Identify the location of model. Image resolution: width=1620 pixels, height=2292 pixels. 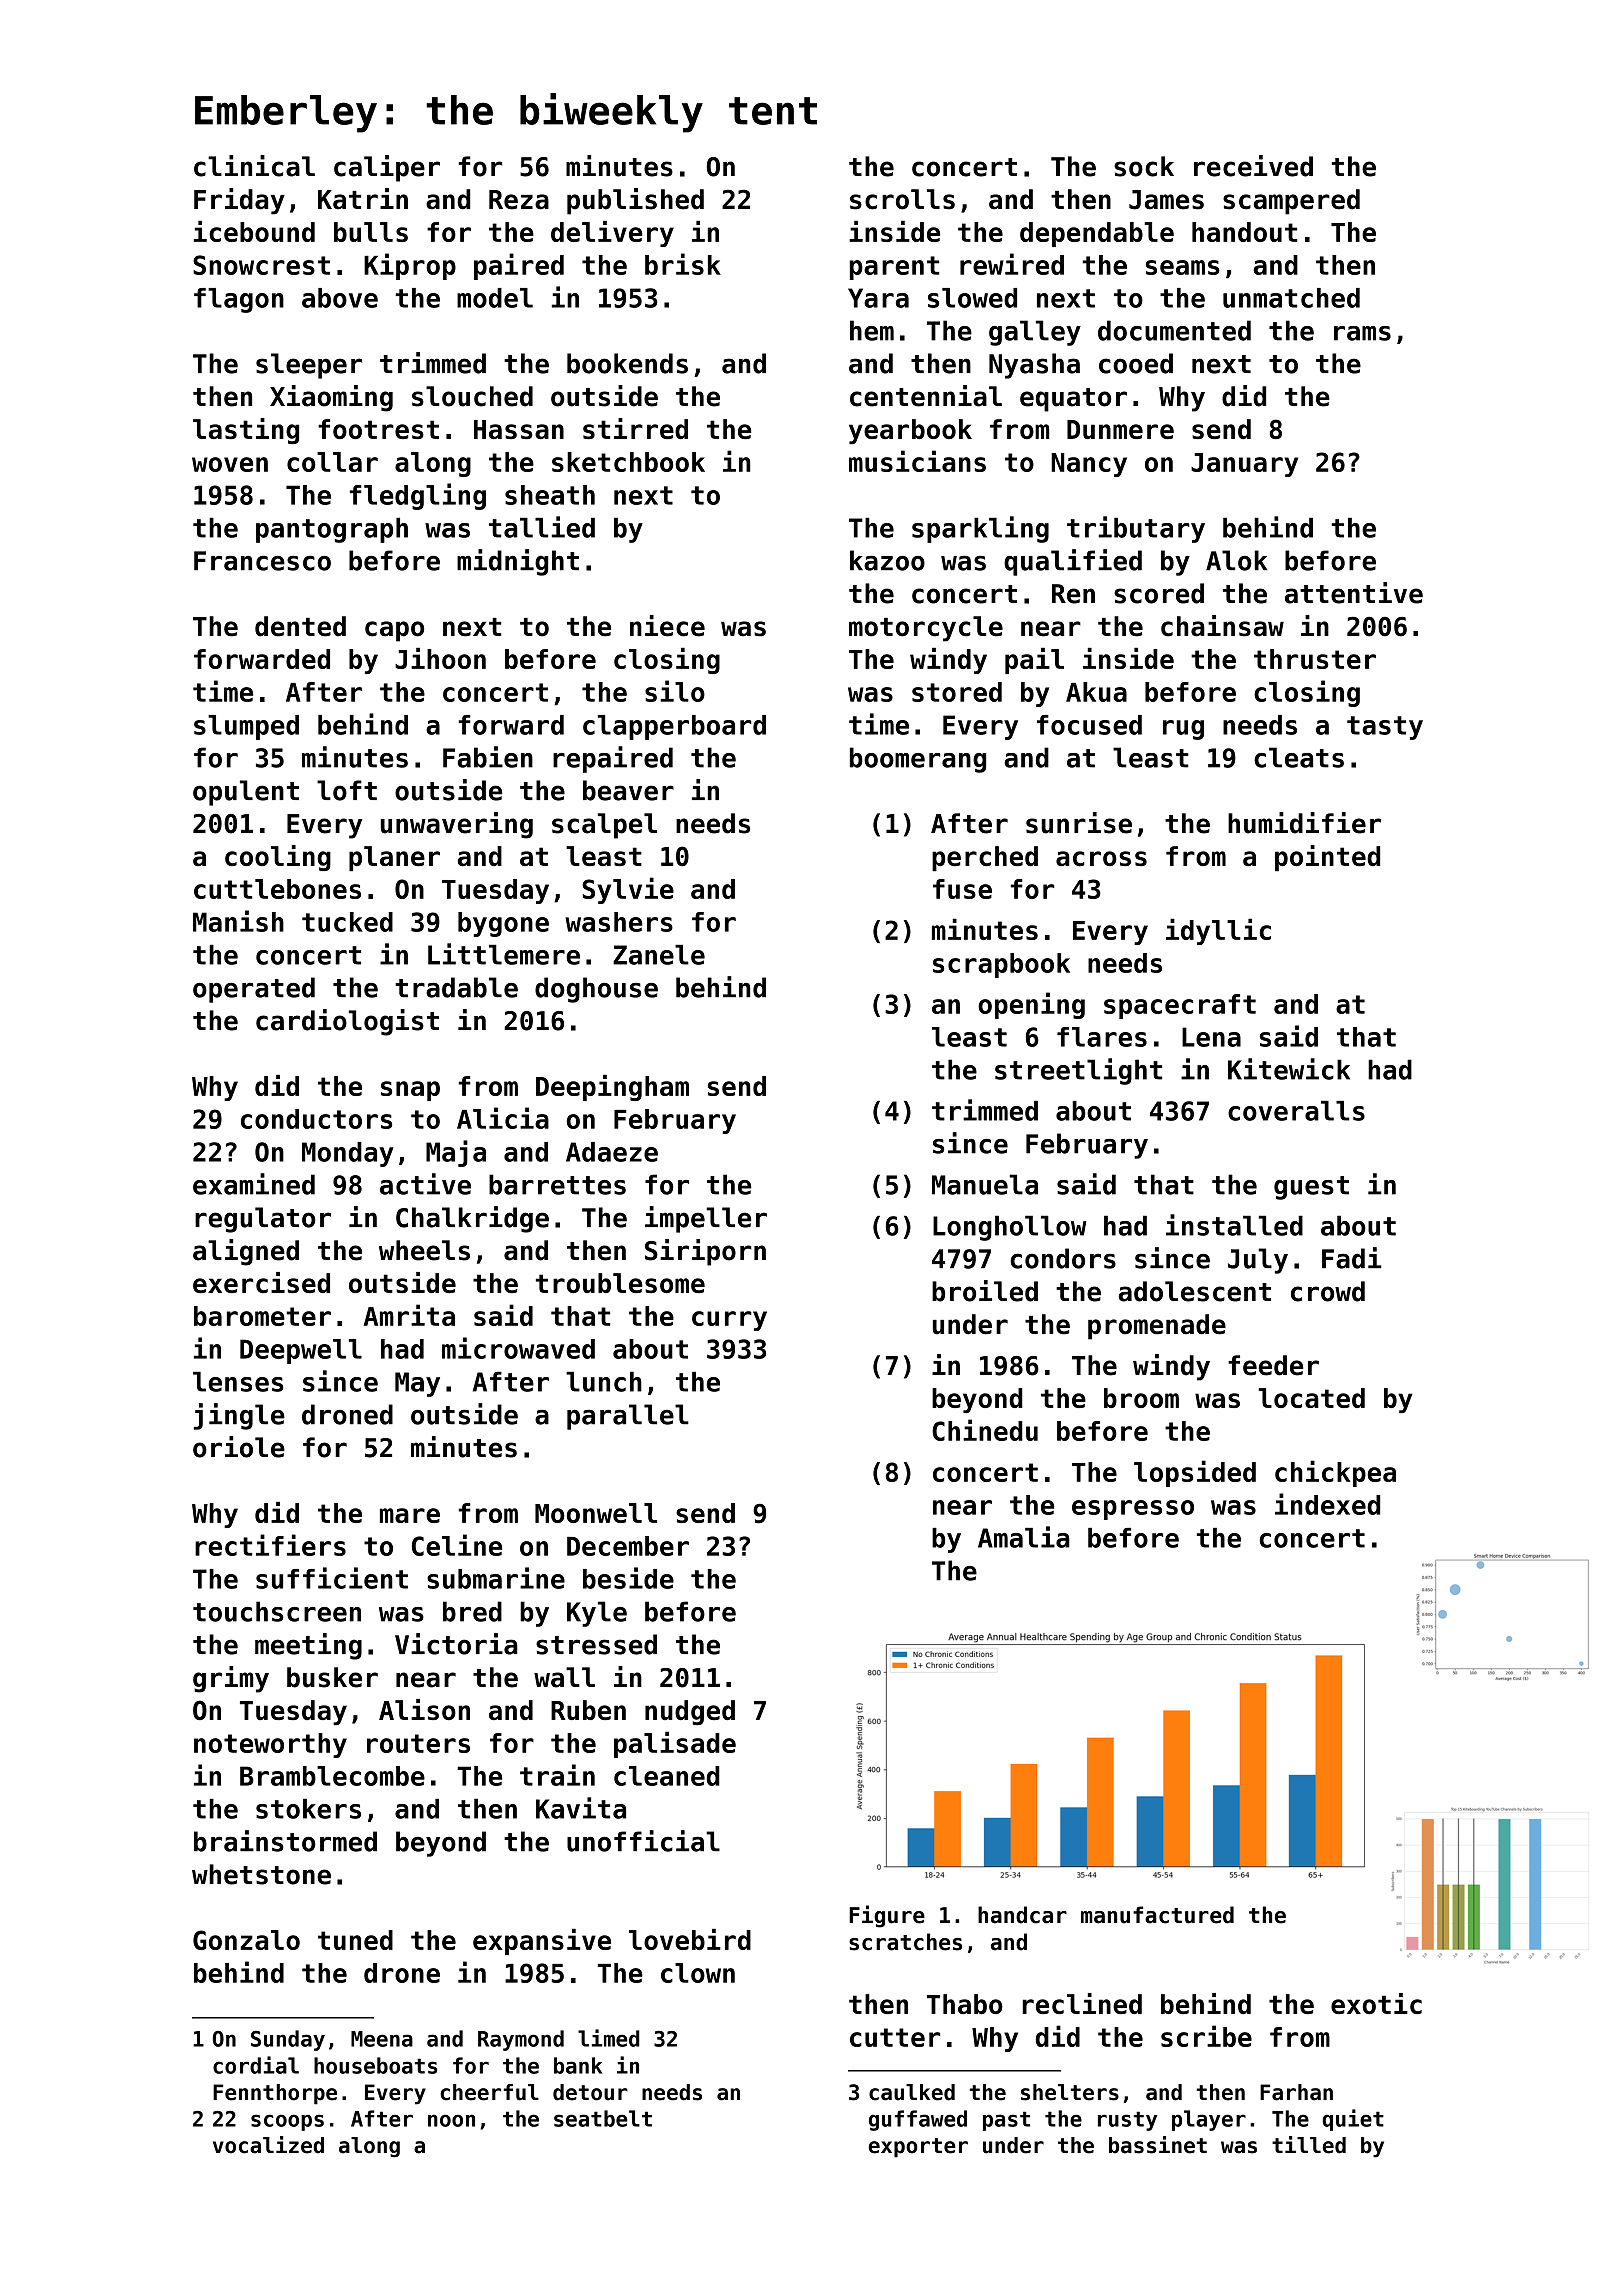
(495, 298).
